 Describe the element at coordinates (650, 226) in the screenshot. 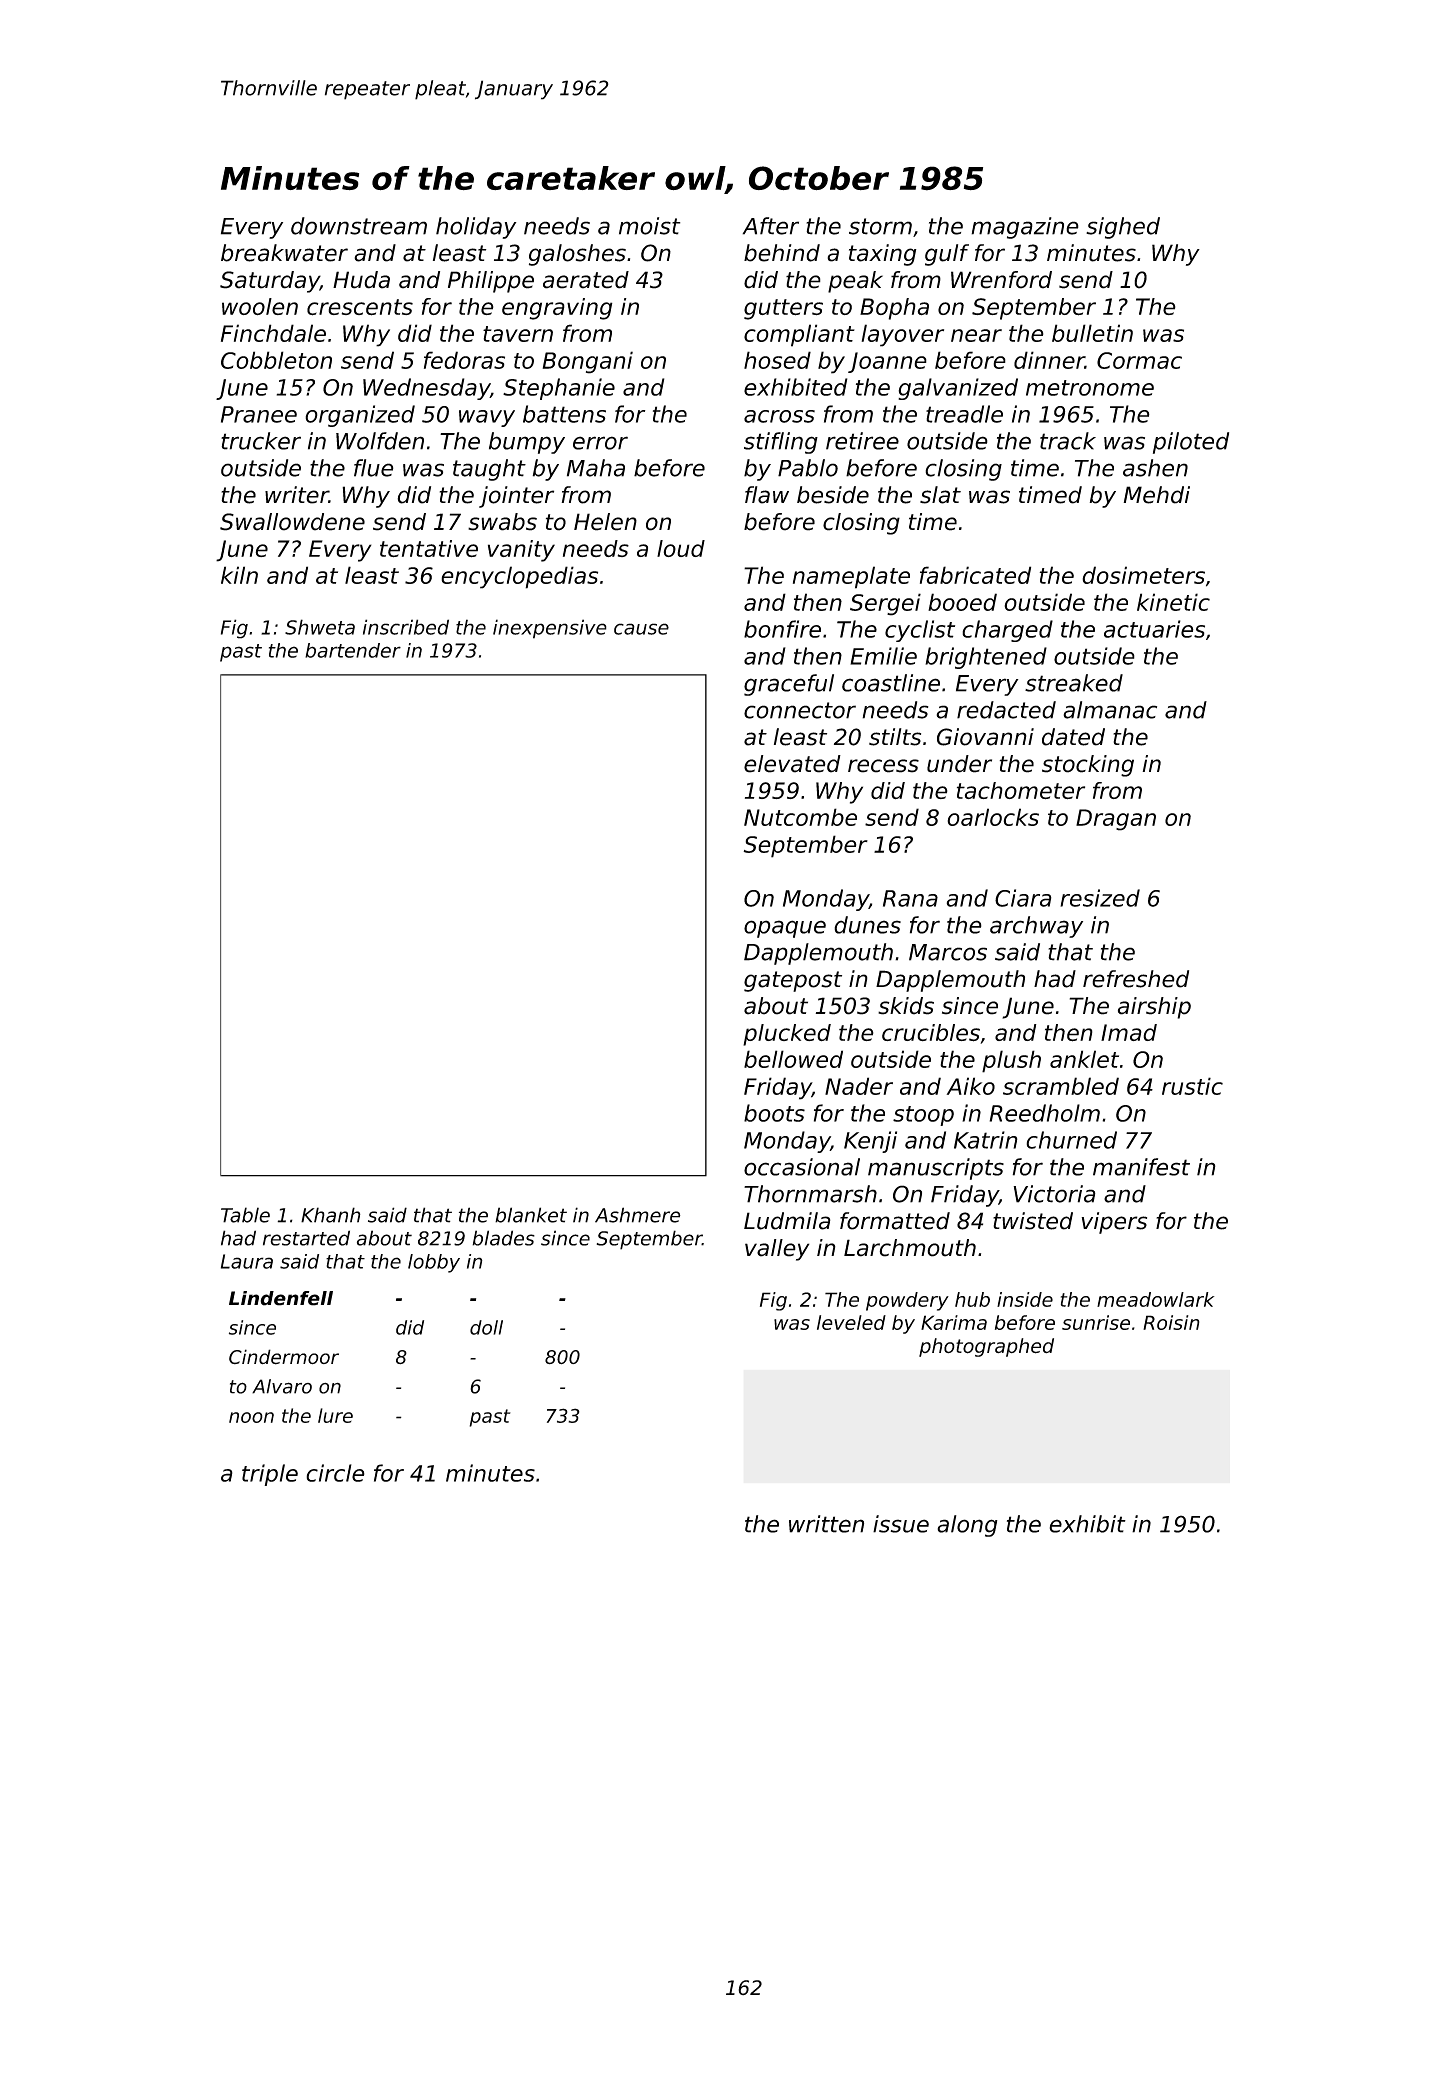

I see `moist` at that location.
